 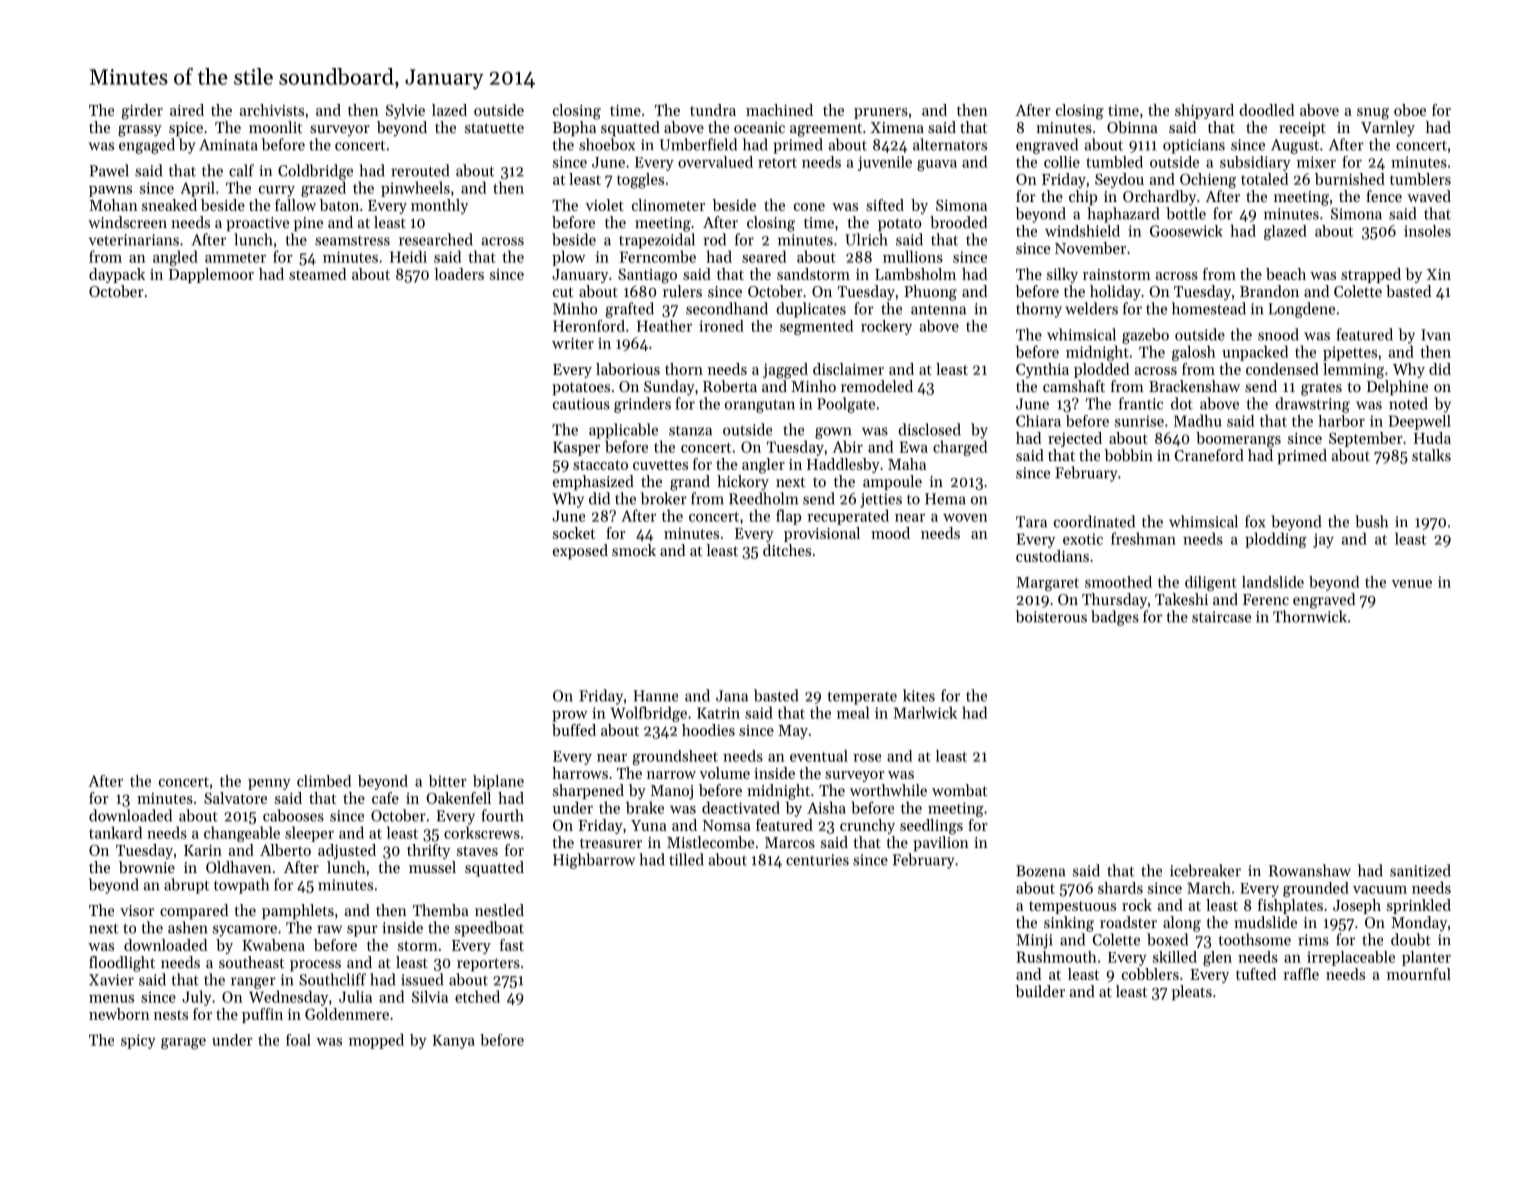 What do you see at coordinates (574, 533) in the page?
I see `socket` at bounding box center [574, 533].
